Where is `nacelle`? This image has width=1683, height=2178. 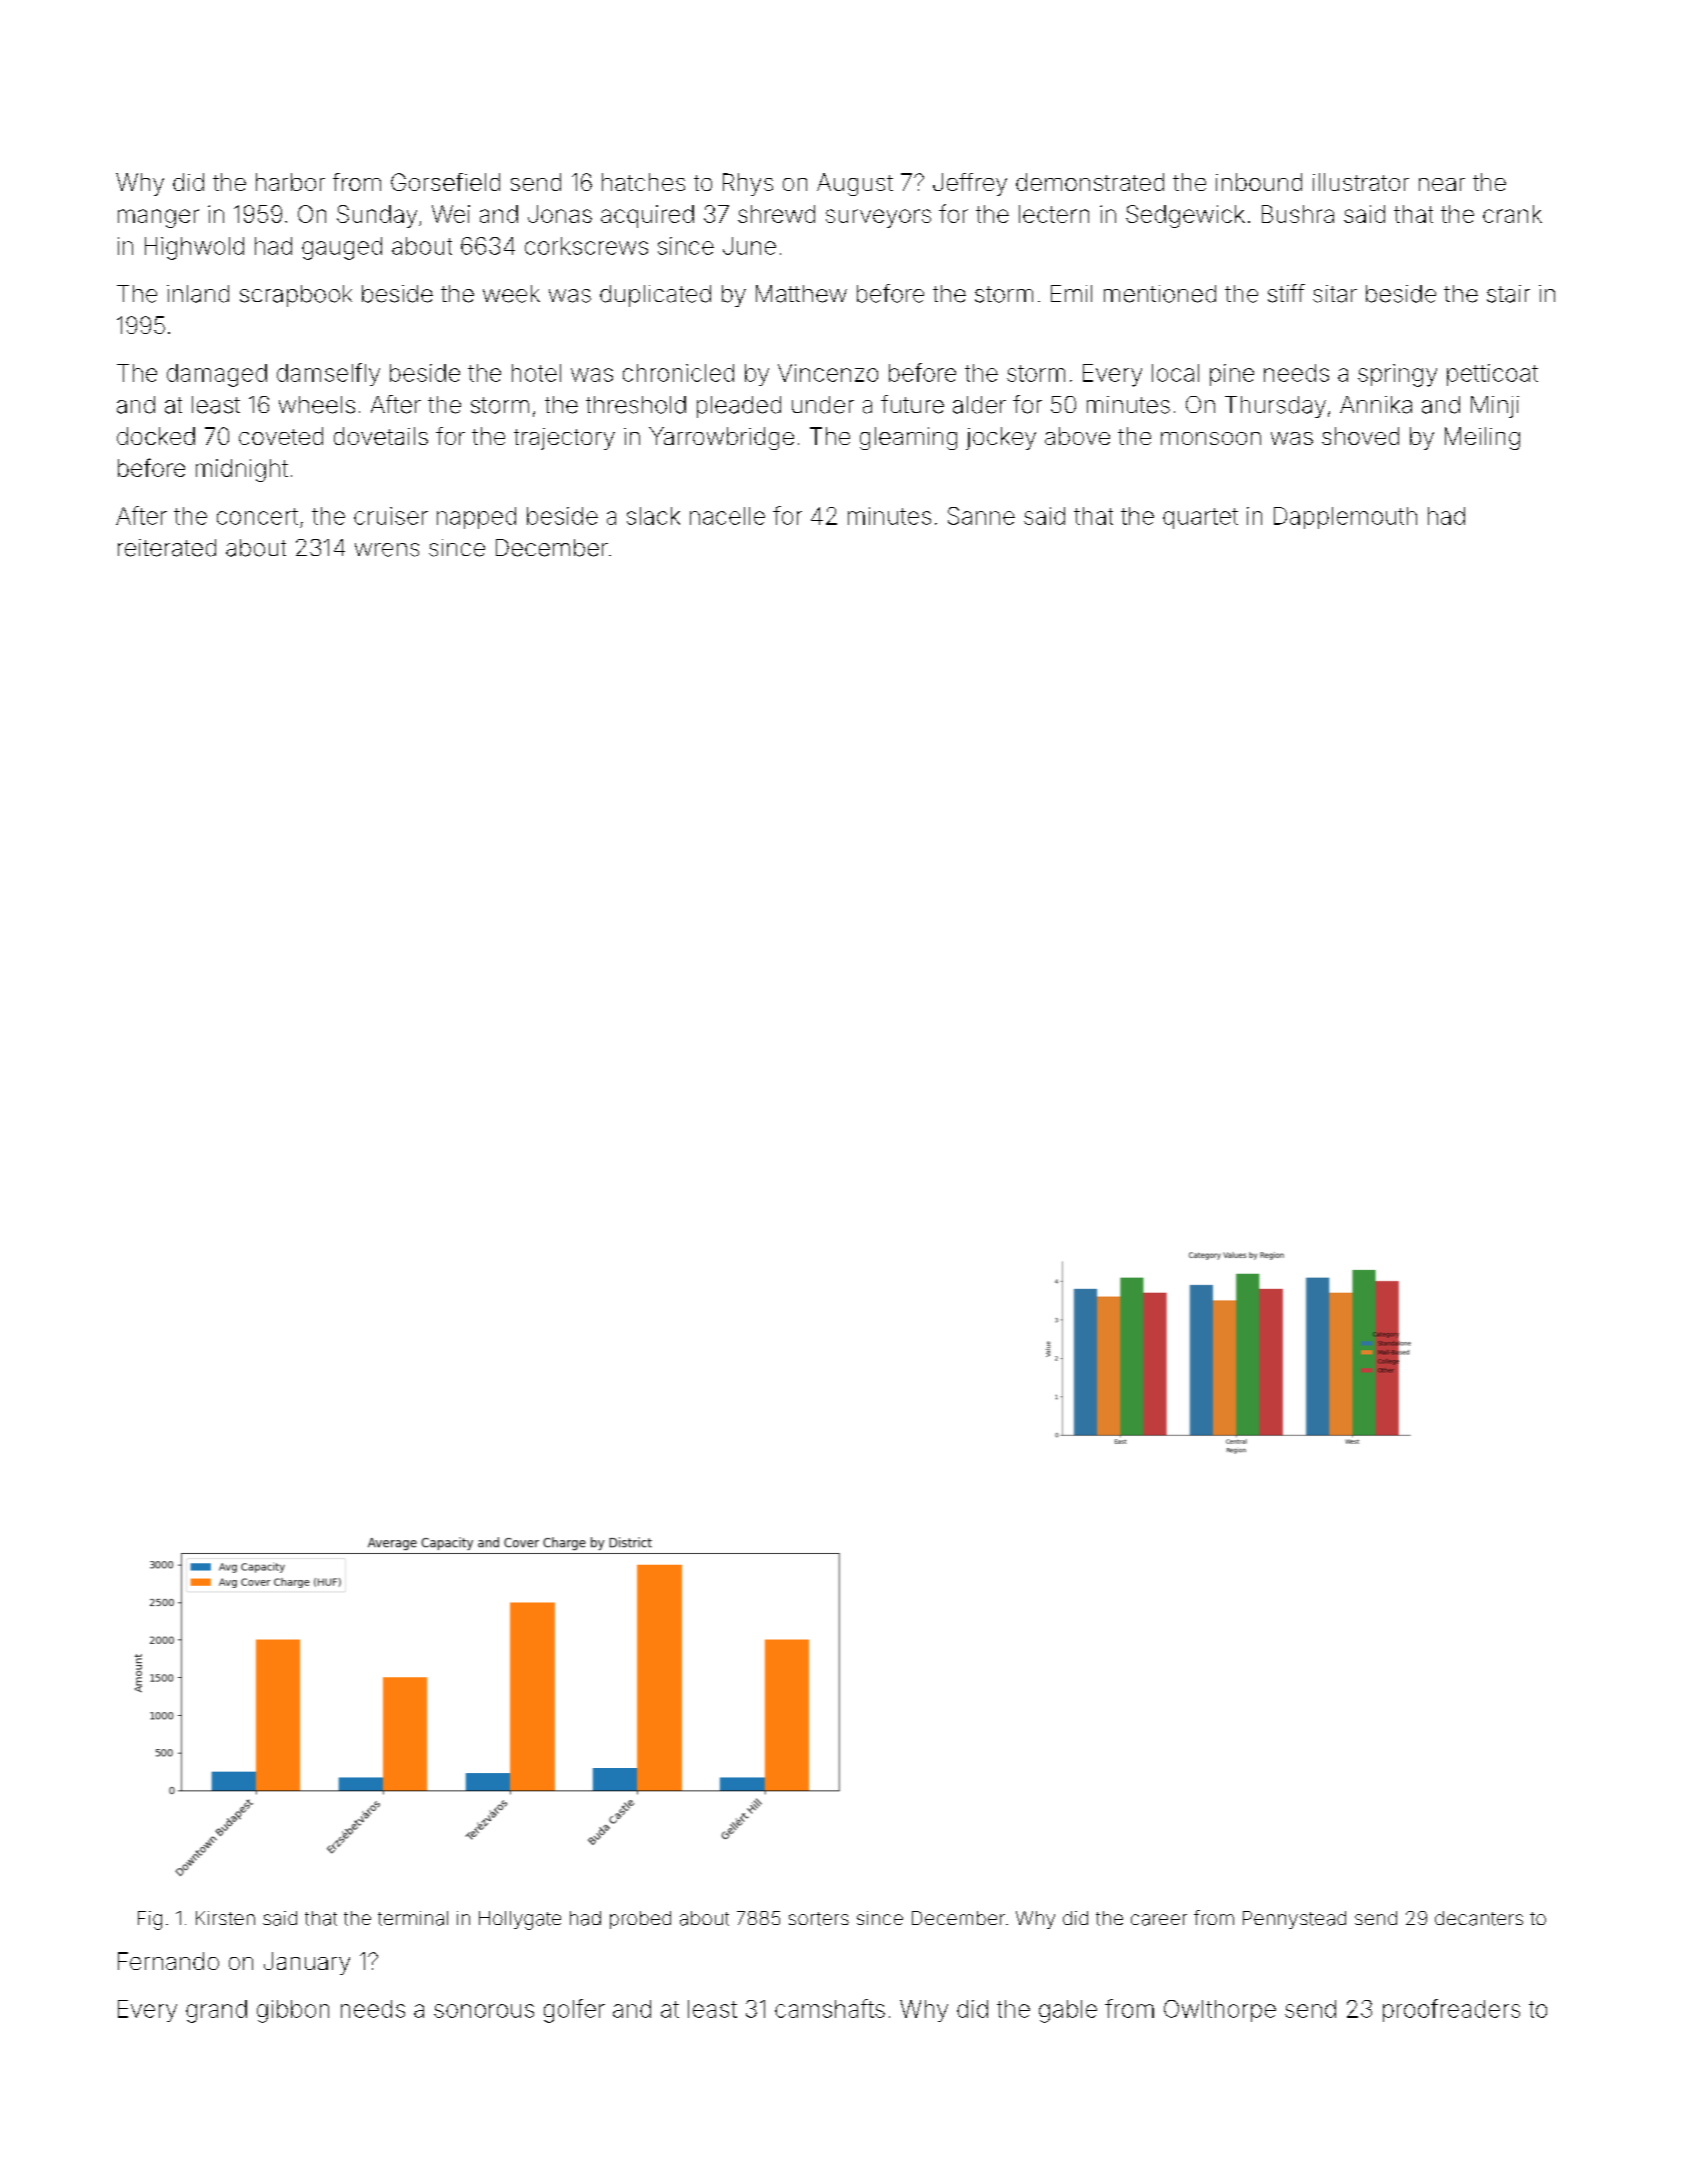 nacelle is located at coordinates (727, 516).
